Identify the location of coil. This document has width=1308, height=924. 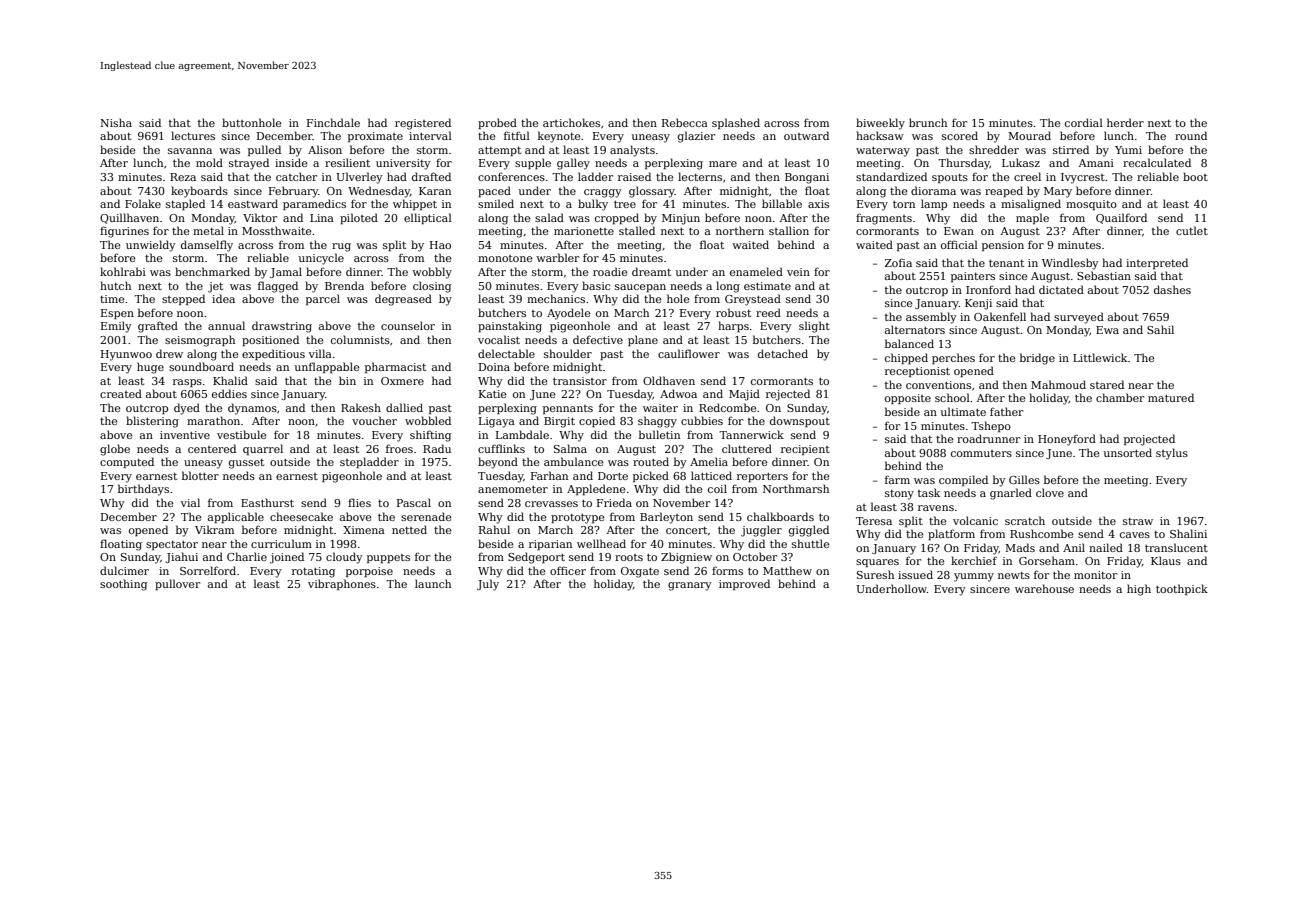
(717, 488).
